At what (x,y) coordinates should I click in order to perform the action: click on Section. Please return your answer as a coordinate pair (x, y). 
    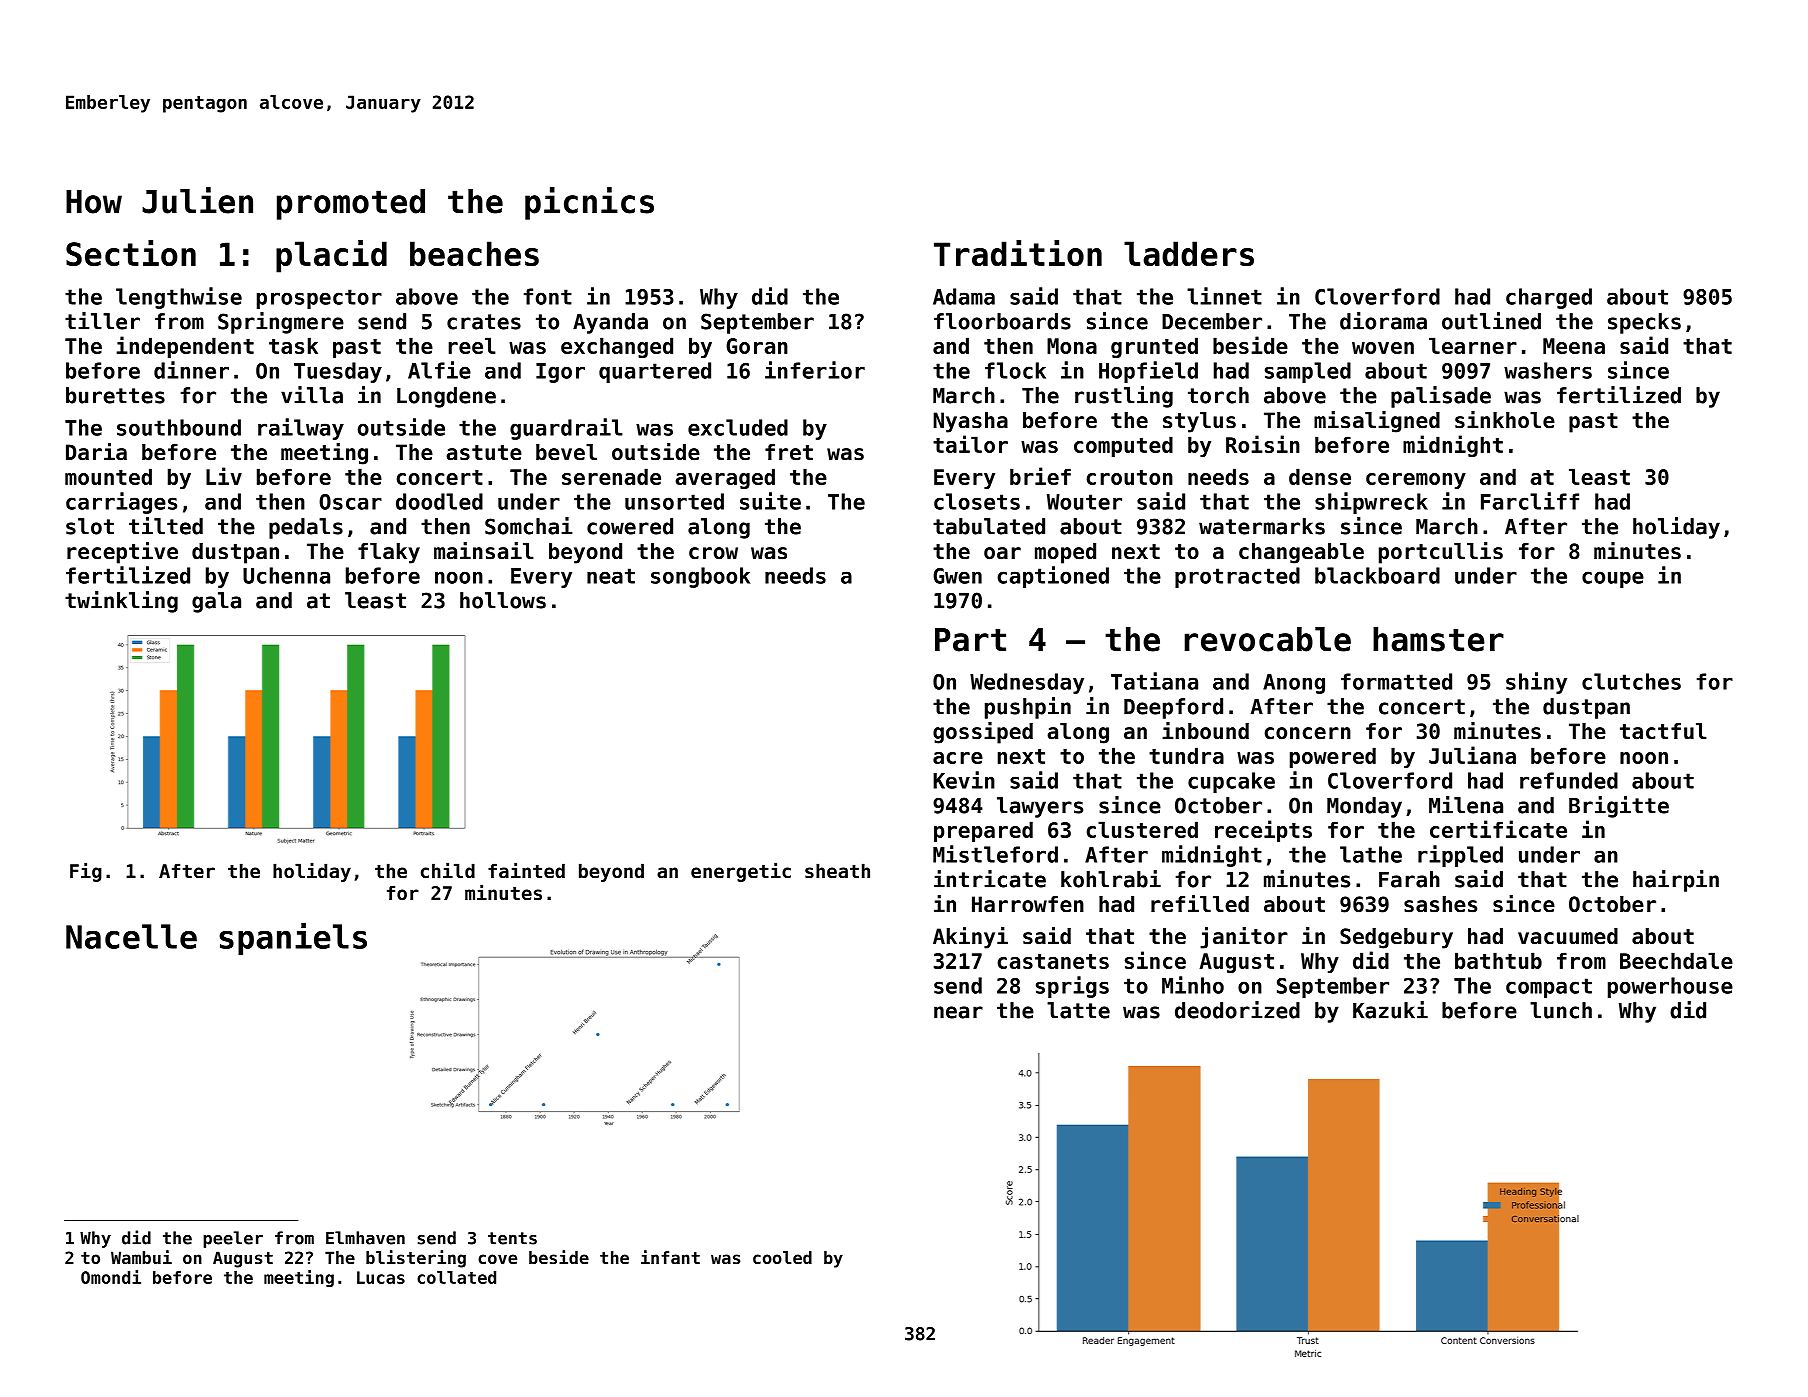
    Looking at the image, I should click on (131, 253).
